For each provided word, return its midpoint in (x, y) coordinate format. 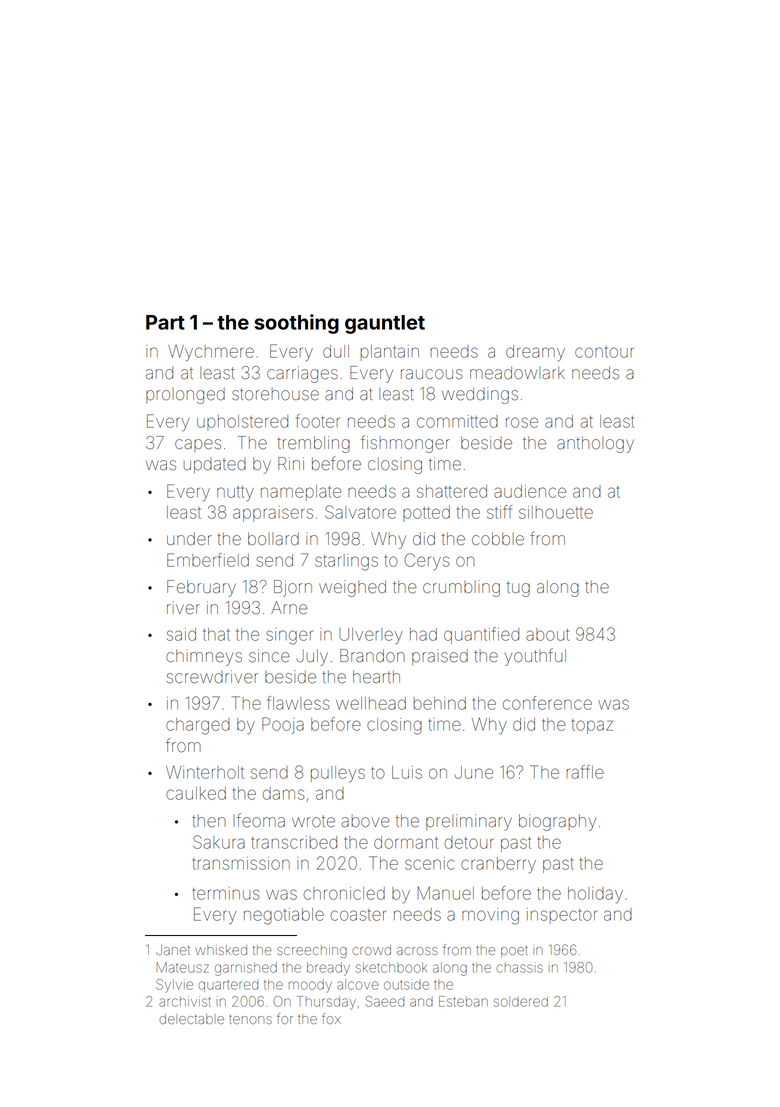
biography (557, 822)
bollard (273, 538)
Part (165, 322)
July (312, 657)
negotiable (284, 916)
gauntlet (385, 324)
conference (547, 703)
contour (604, 352)
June (474, 772)
